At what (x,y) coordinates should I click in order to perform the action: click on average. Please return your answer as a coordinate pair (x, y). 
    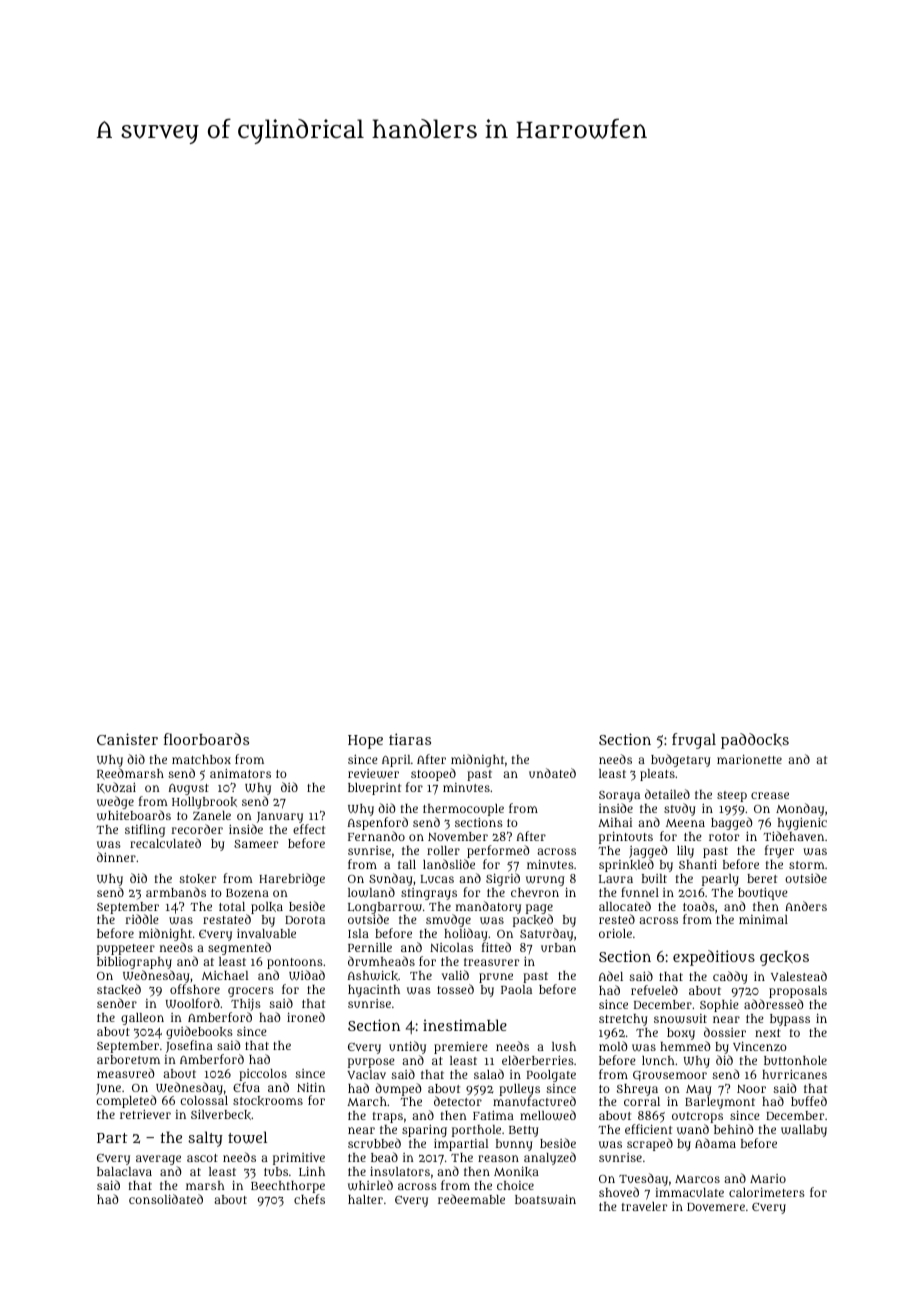
    Looking at the image, I should click on (158, 1160).
